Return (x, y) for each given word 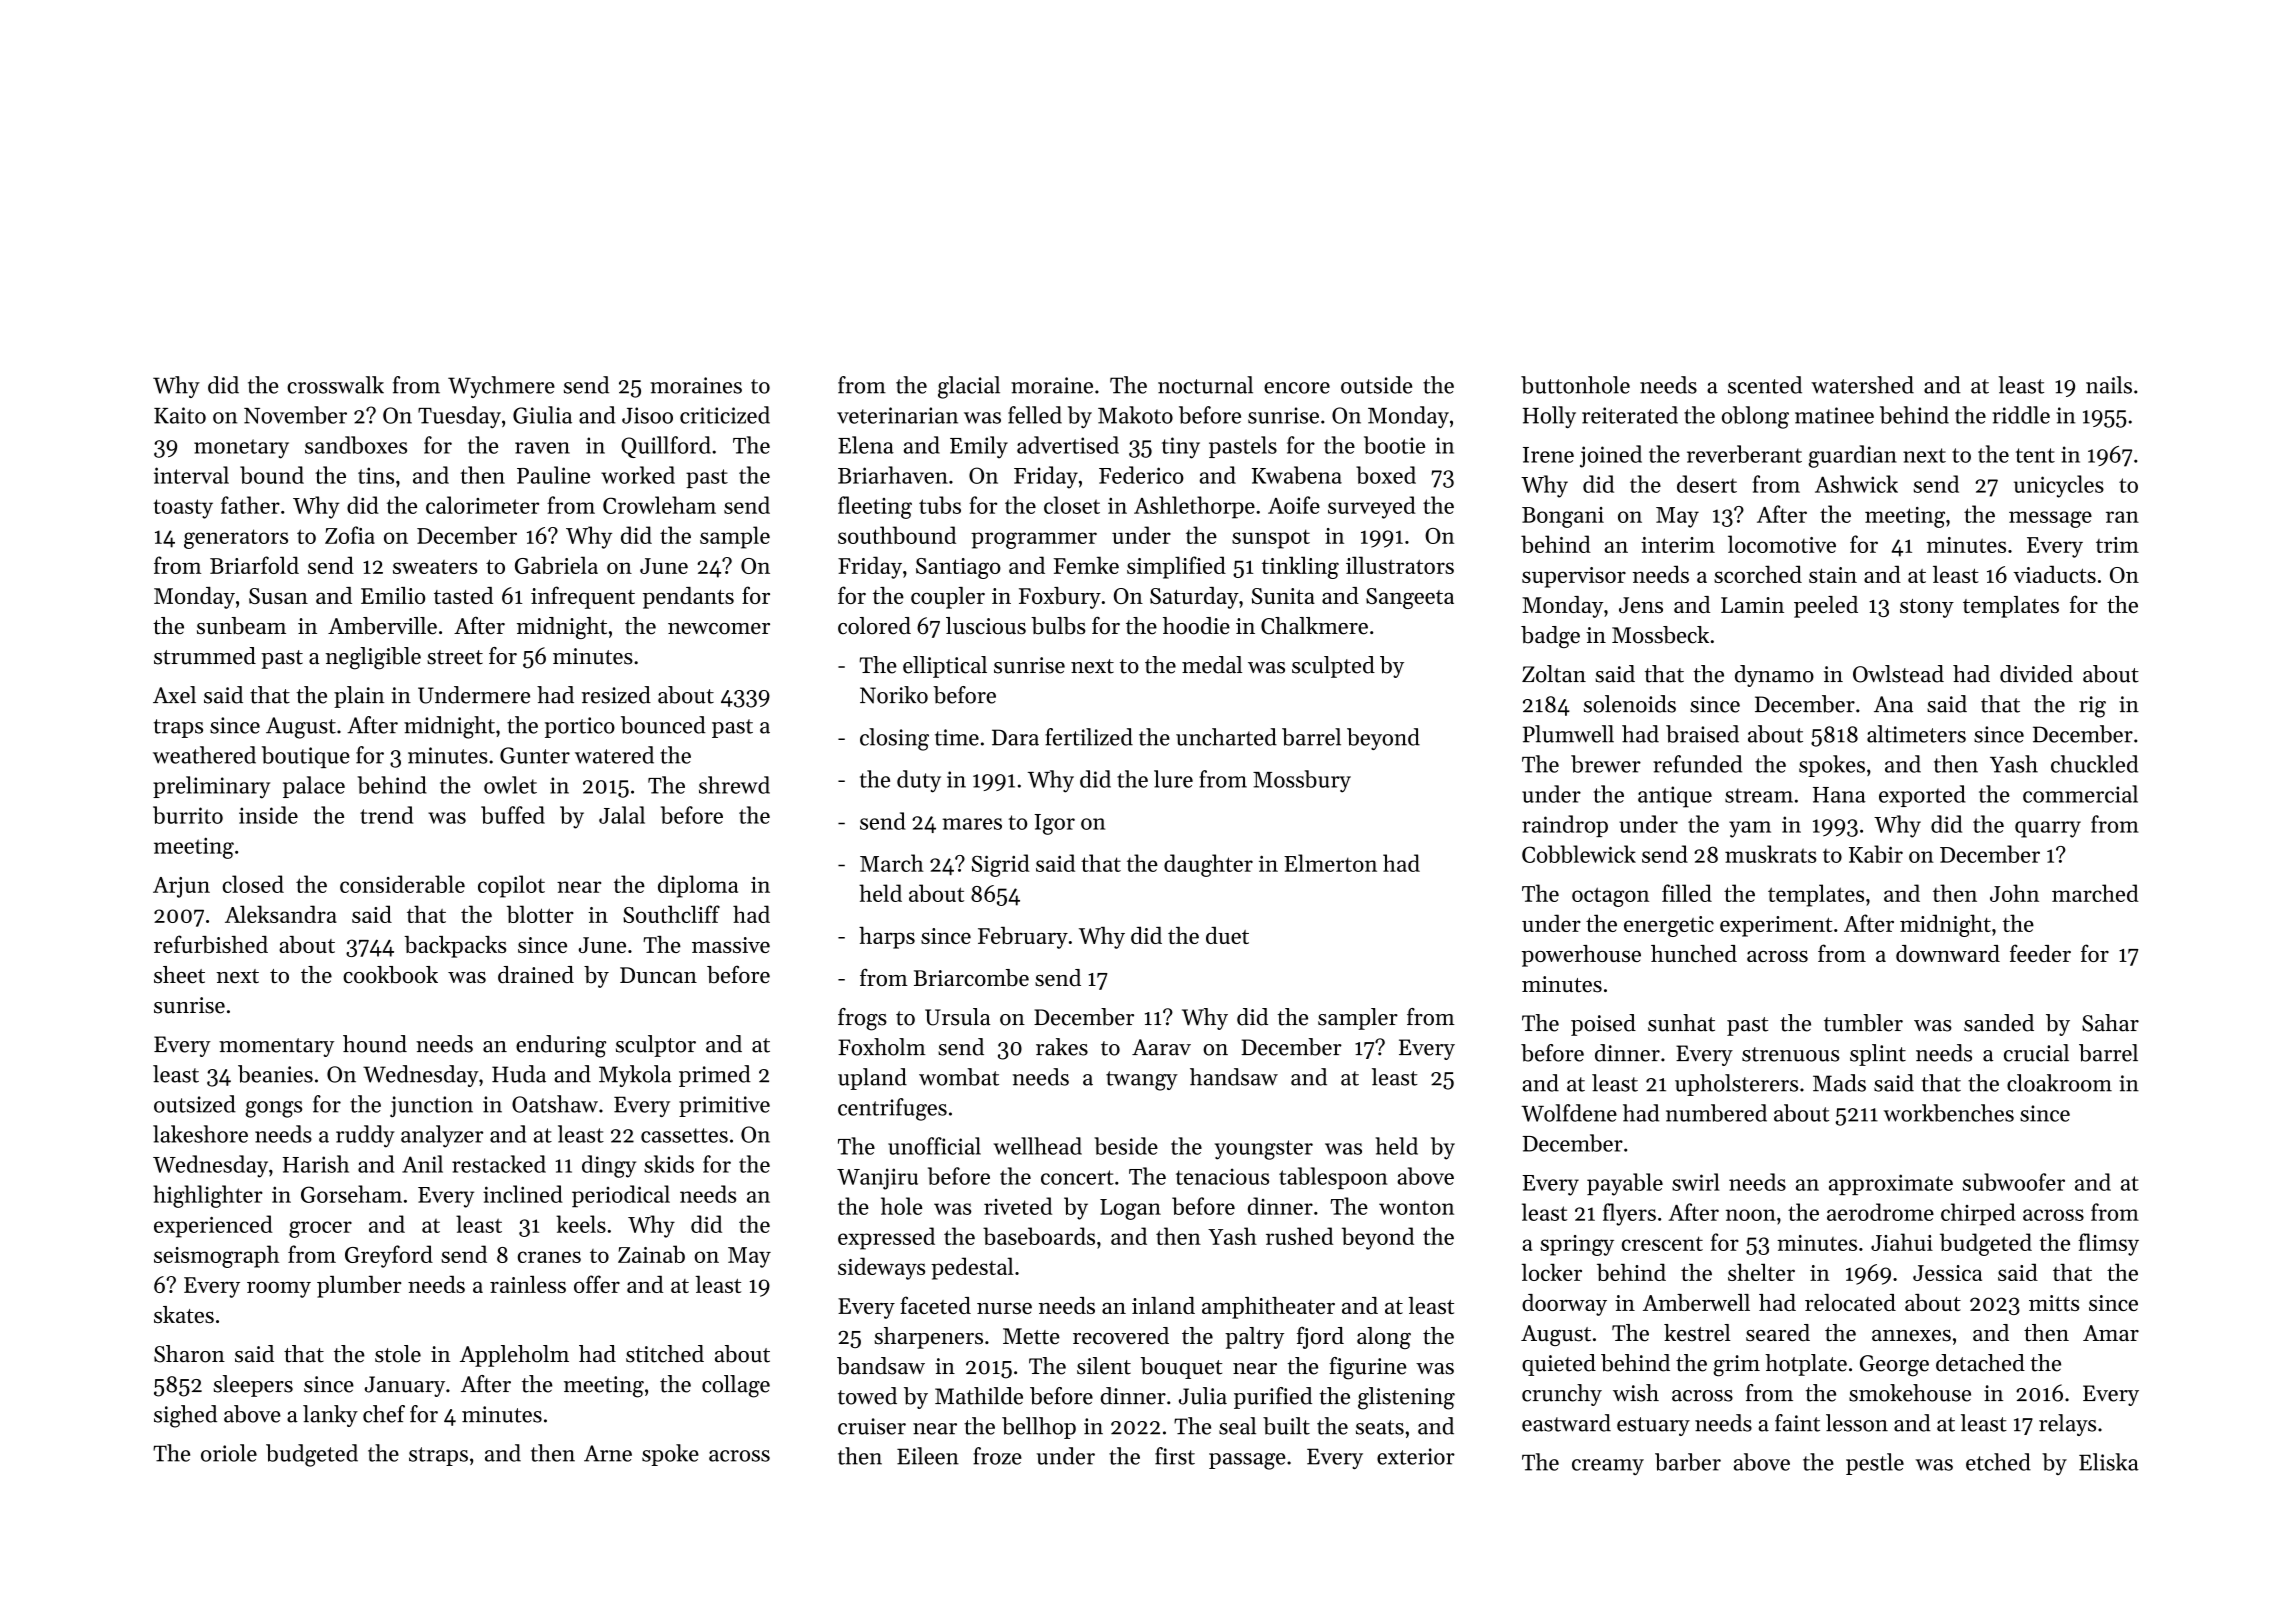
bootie (1394, 445)
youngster (1264, 1150)
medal (1212, 665)
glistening (1406, 1398)
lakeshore (200, 1134)
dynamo (1774, 676)
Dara (1015, 737)
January (405, 1386)
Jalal (622, 815)
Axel (174, 695)
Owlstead (1898, 674)
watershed (1862, 385)
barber (1688, 1462)
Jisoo (647, 415)
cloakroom (2059, 1083)
